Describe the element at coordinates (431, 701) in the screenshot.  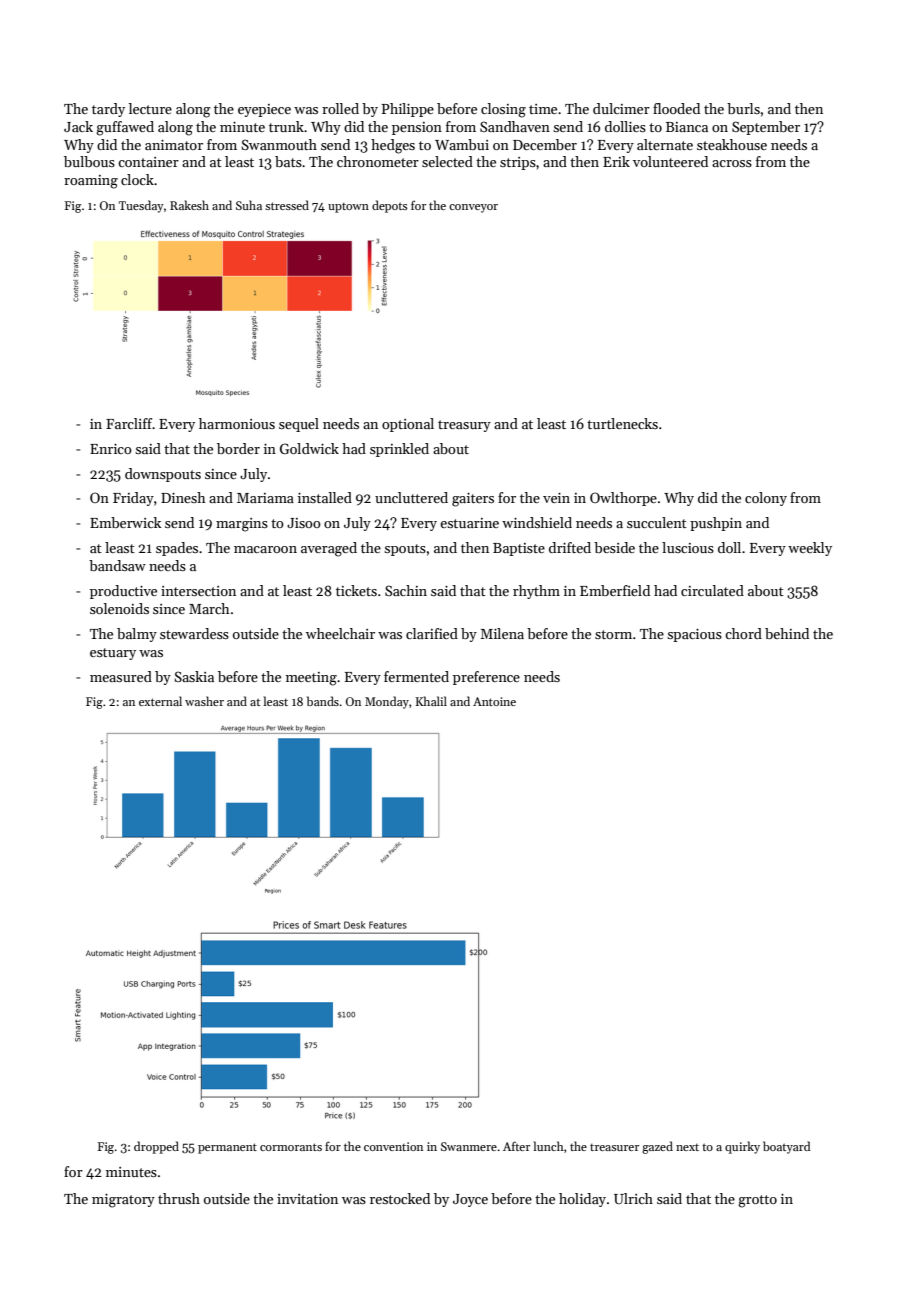
I see `Khalil` at that location.
